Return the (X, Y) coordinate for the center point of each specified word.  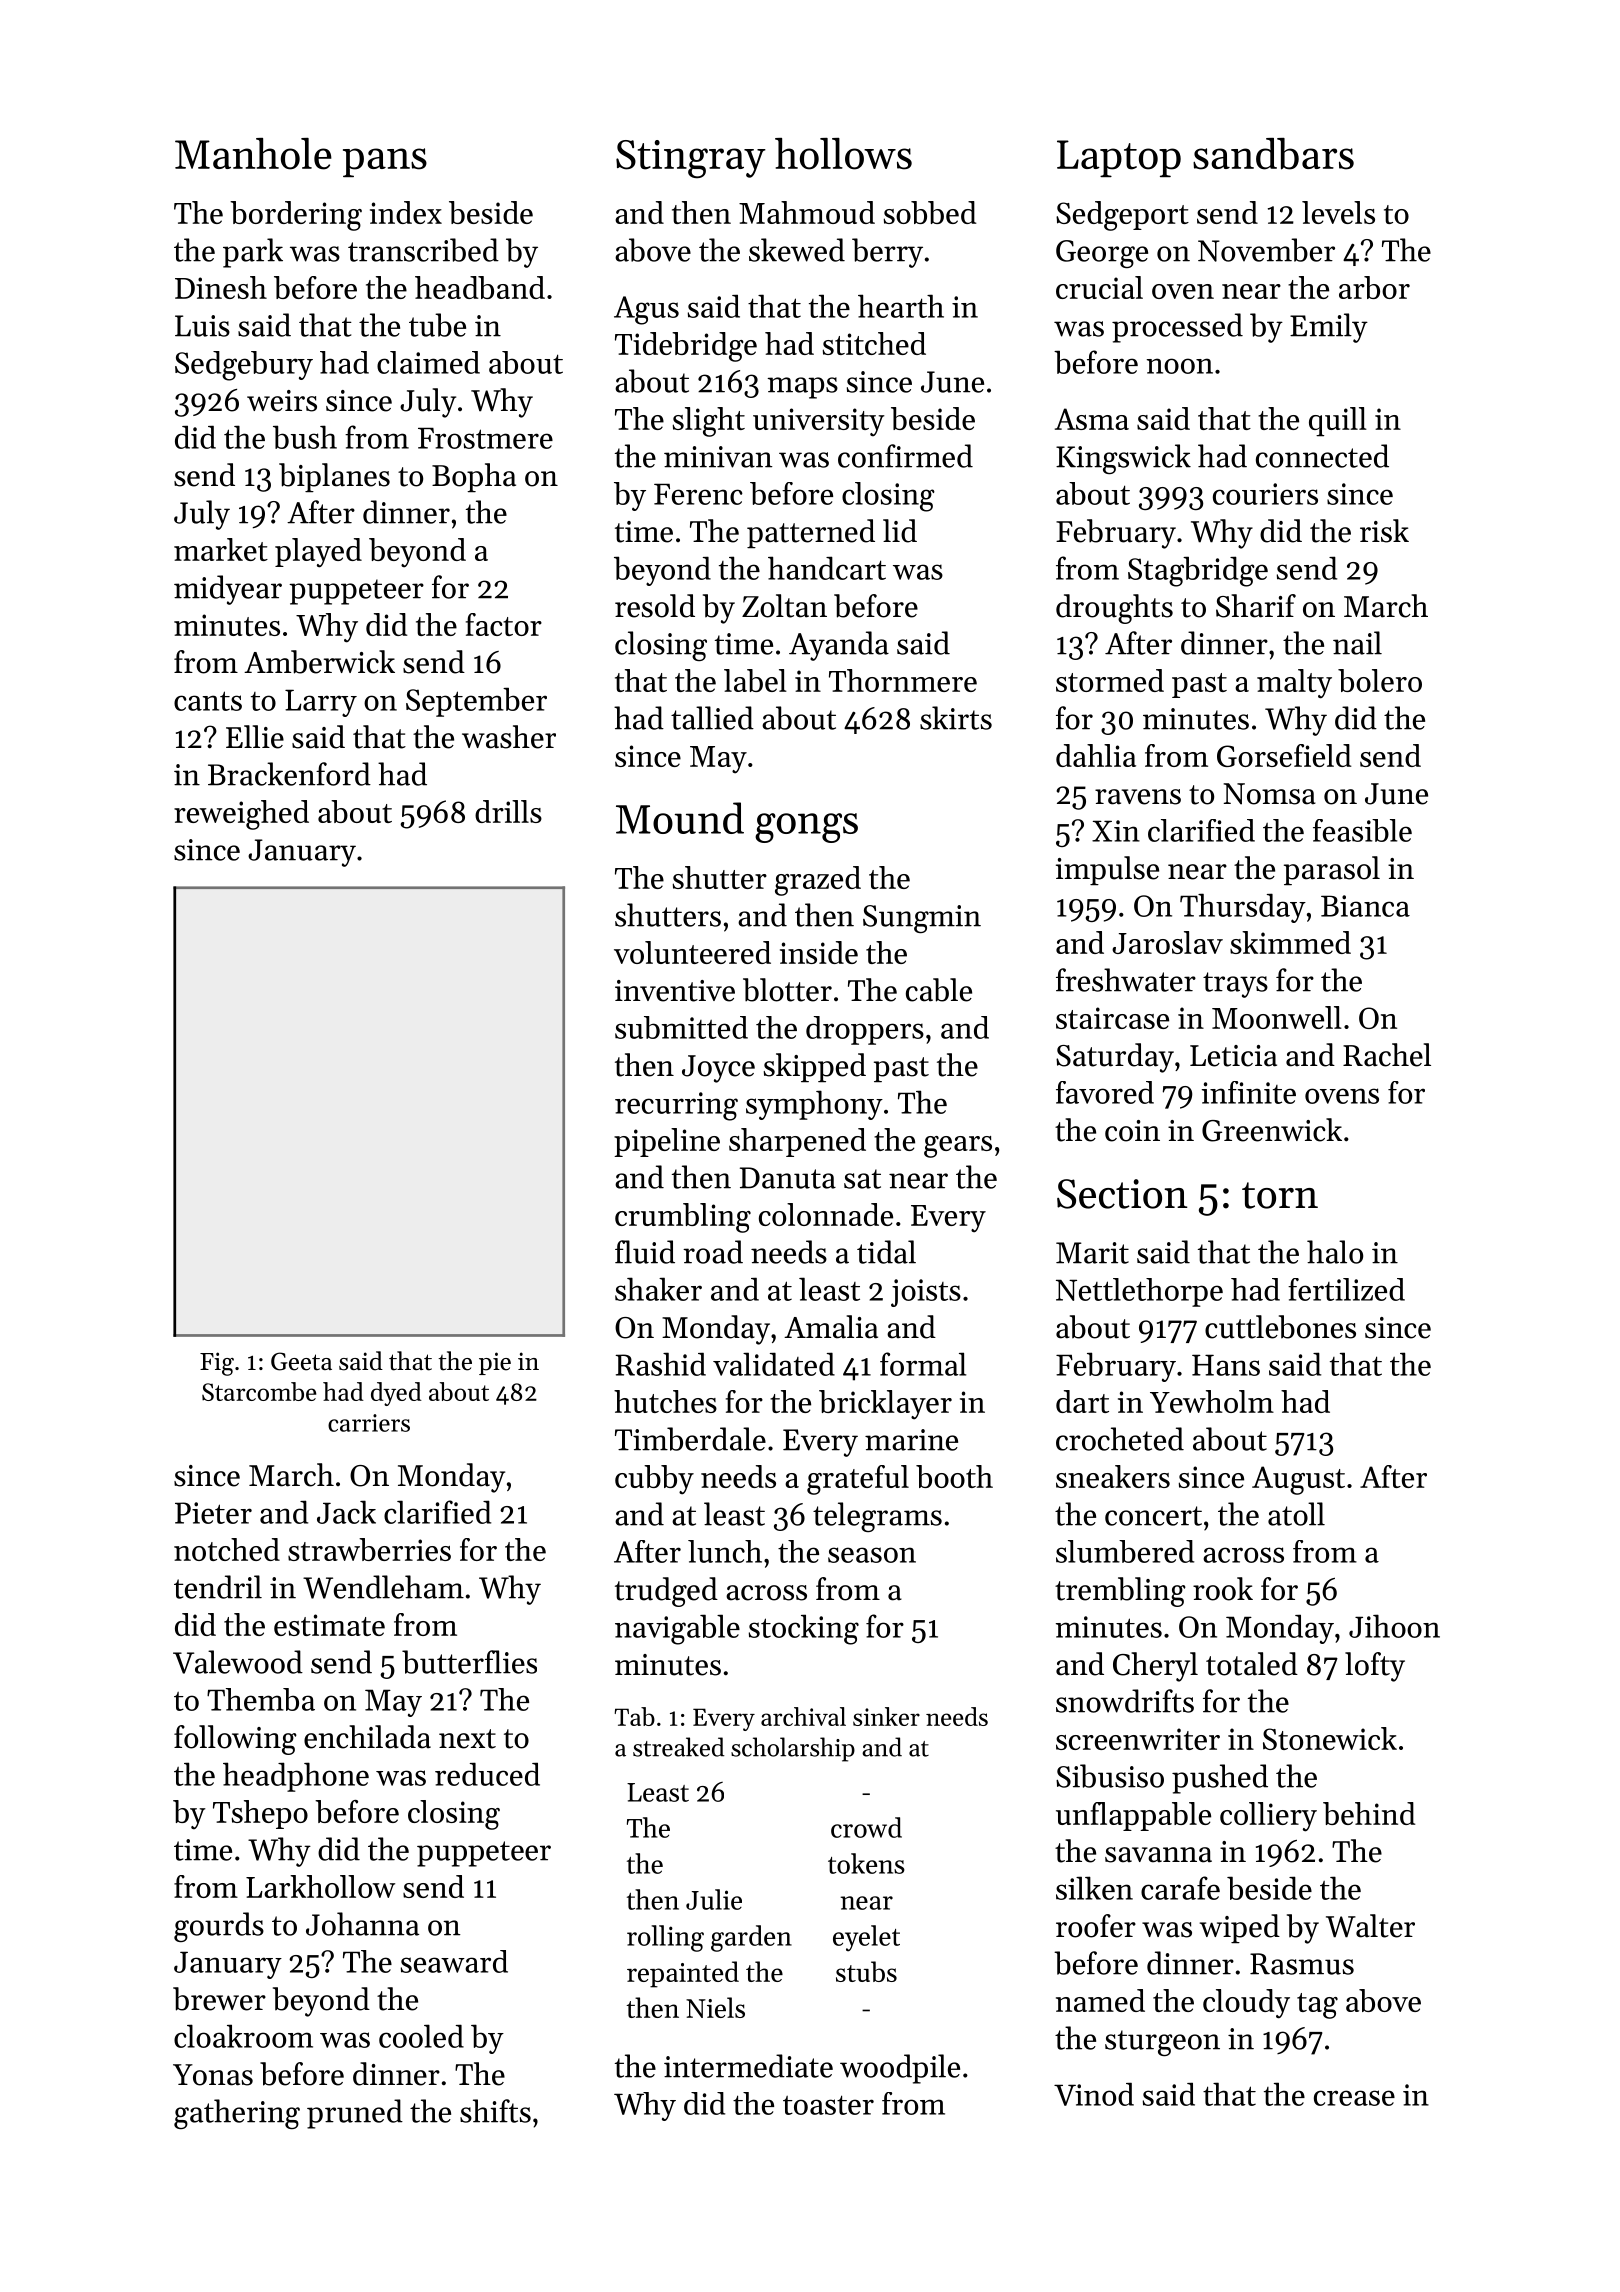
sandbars (1273, 154)
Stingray (691, 159)
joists (926, 1293)
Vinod (1094, 2094)
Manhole (253, 154)
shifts (495, 2111)
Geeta (301, 1361)
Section (1122, 1194)
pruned (355, 2114)
